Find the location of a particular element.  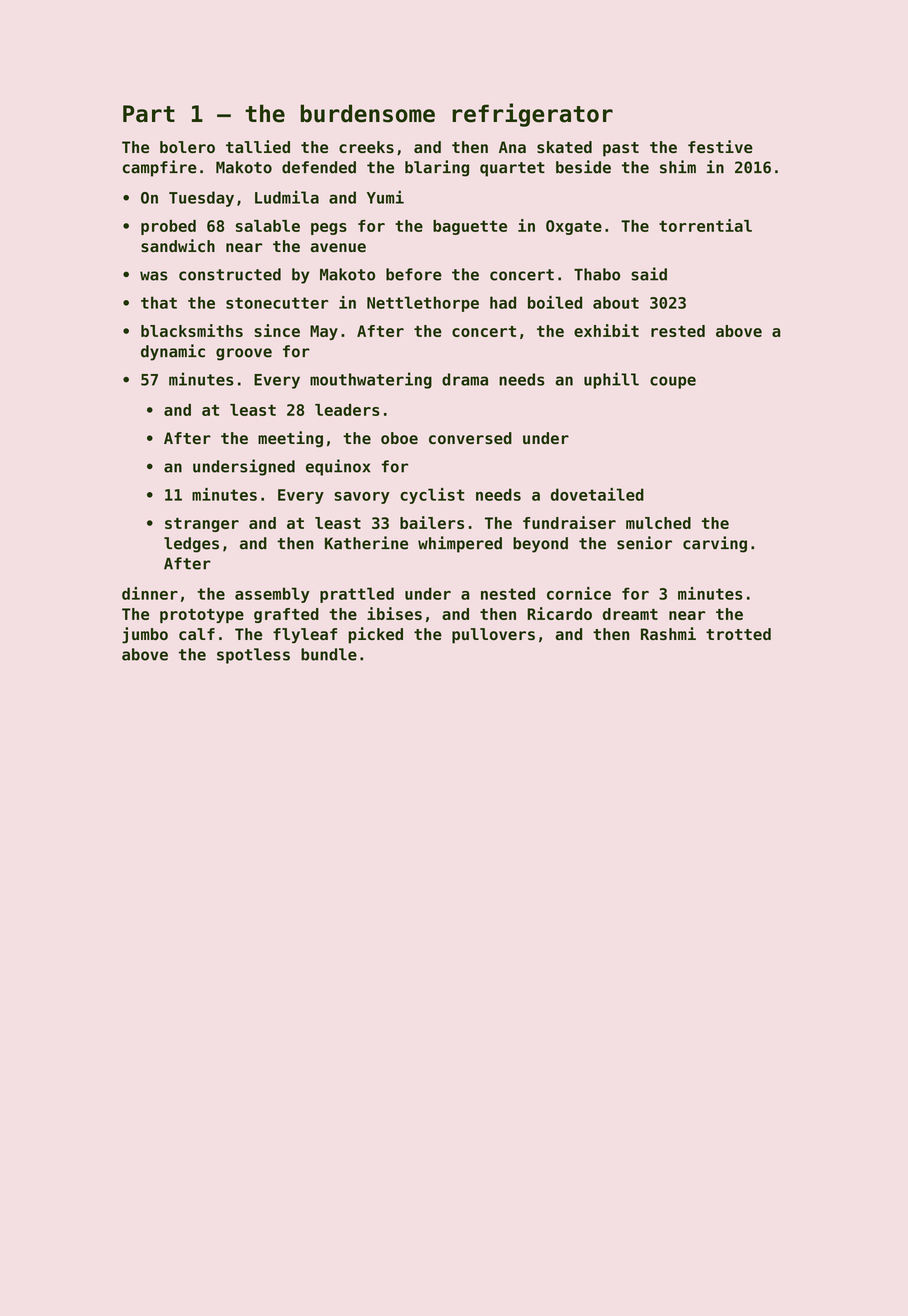

pullovers is located at coordinates (493, 636).
